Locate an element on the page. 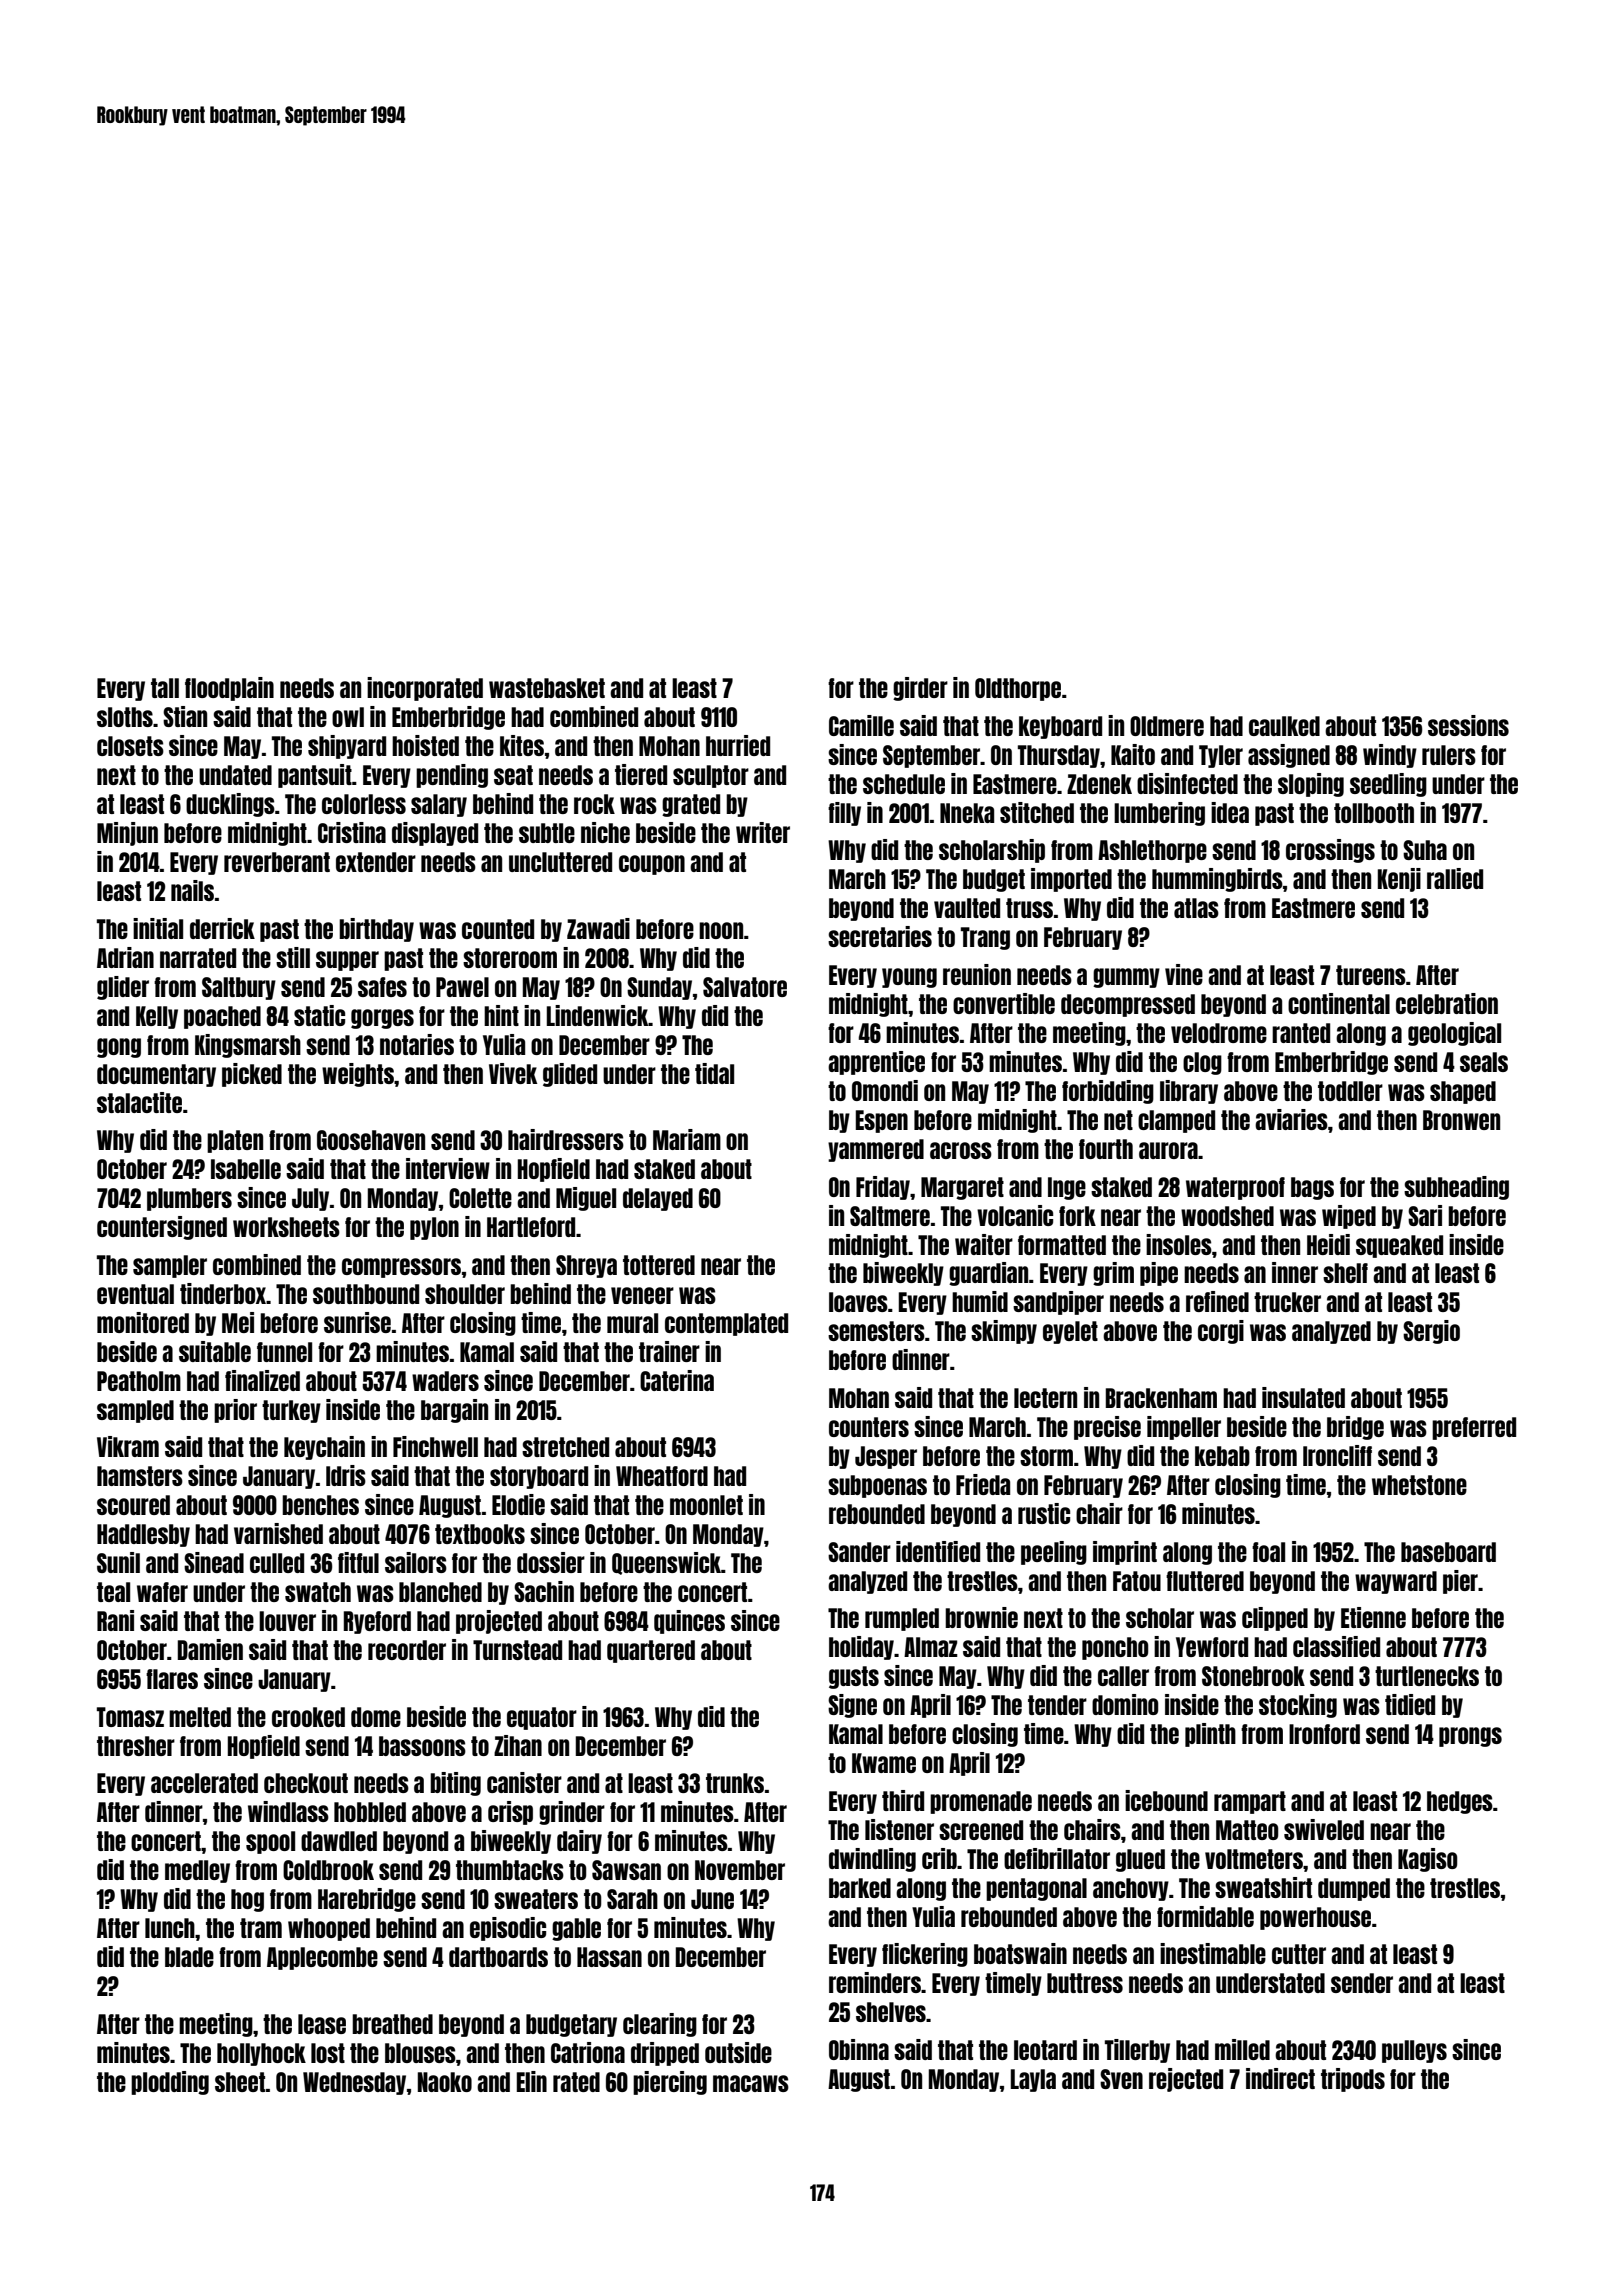 Image resolution: width=1620 pixels, height=2292 pixels. blouses is located at coordinates (420, 2053).
